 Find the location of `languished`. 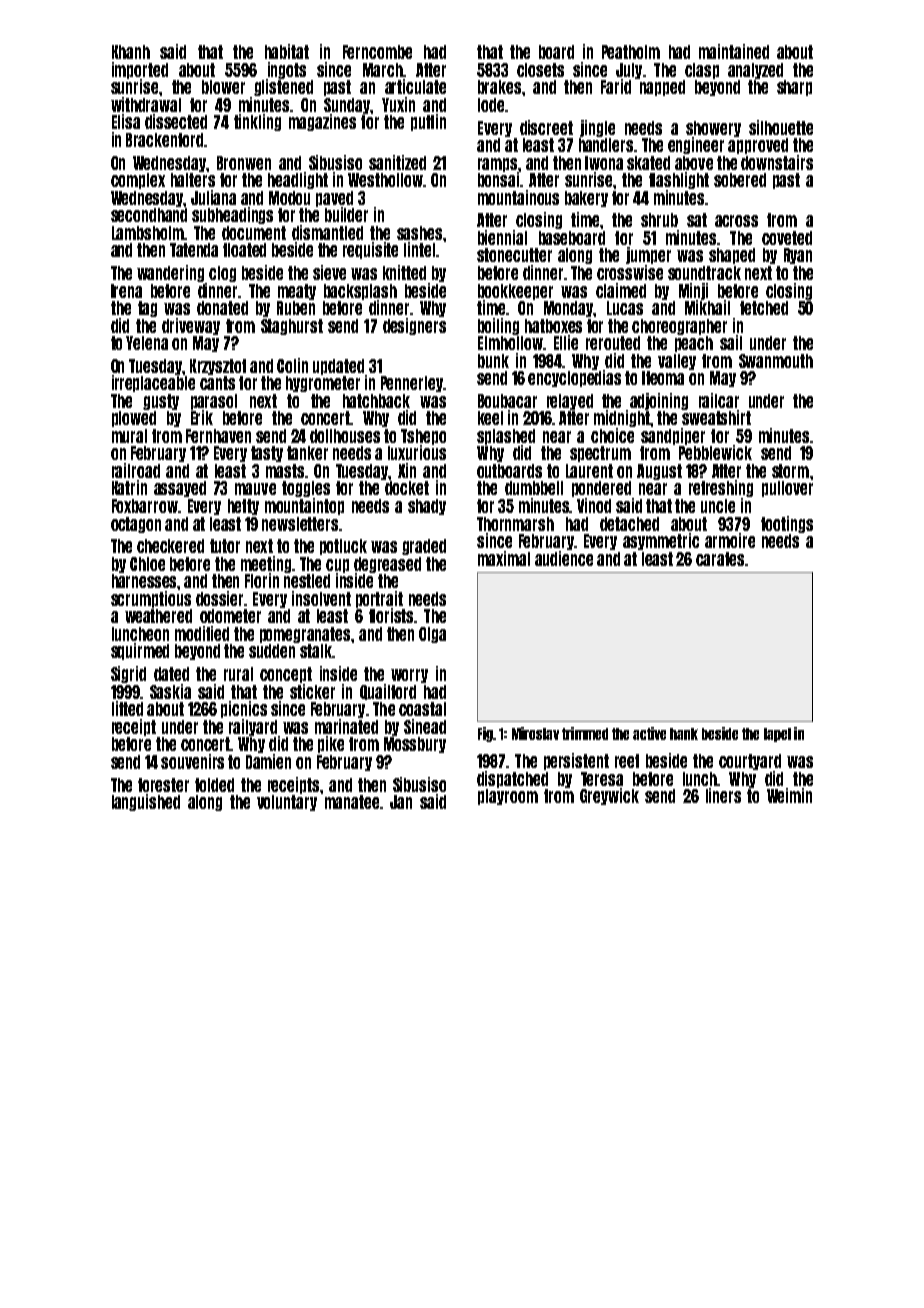

languished is located at coordinates (146, 802).
